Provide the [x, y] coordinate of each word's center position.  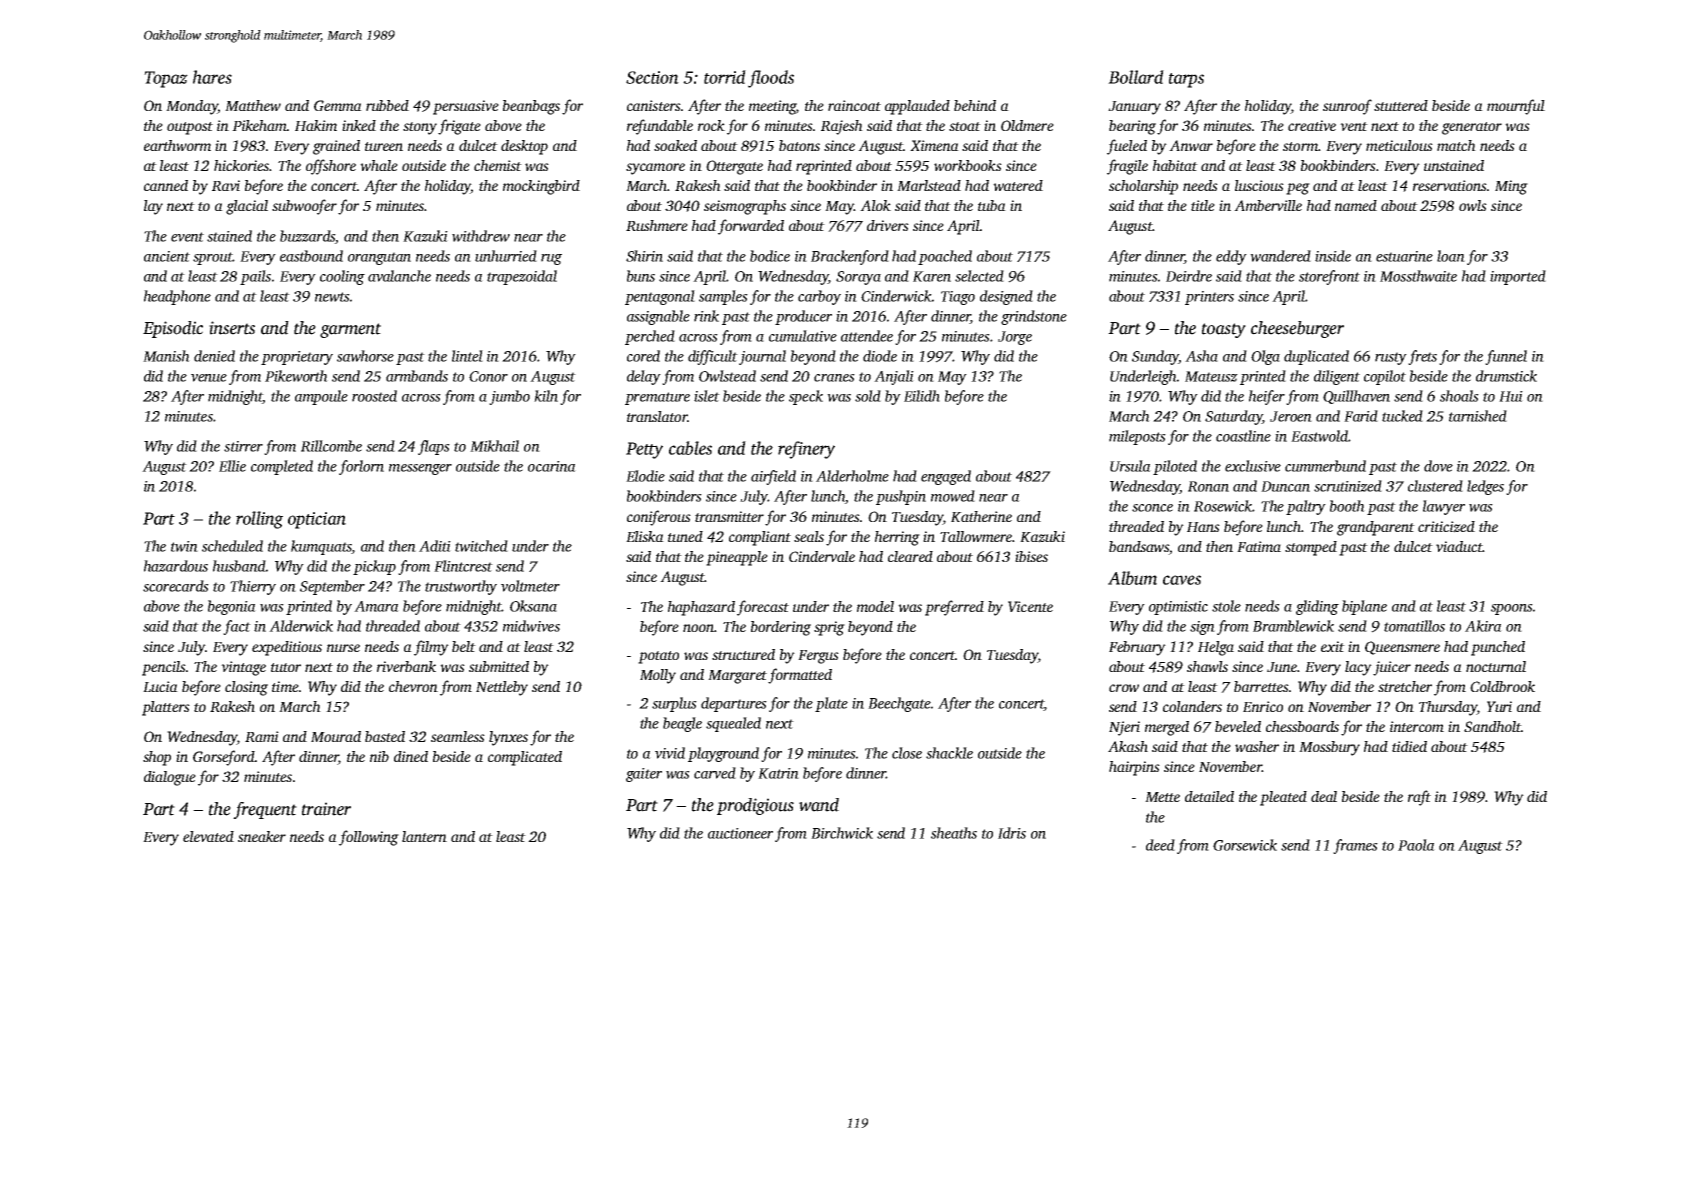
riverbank [406, 666]
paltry [1306, 507]
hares [212, 77]
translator [657, 416]
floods [771, 79]
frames [1355, 846]
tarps [1186, 80]
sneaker [262, 836]
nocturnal [1496, 666]
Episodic [173, 329]
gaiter [644, 775]
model [875, 606]
